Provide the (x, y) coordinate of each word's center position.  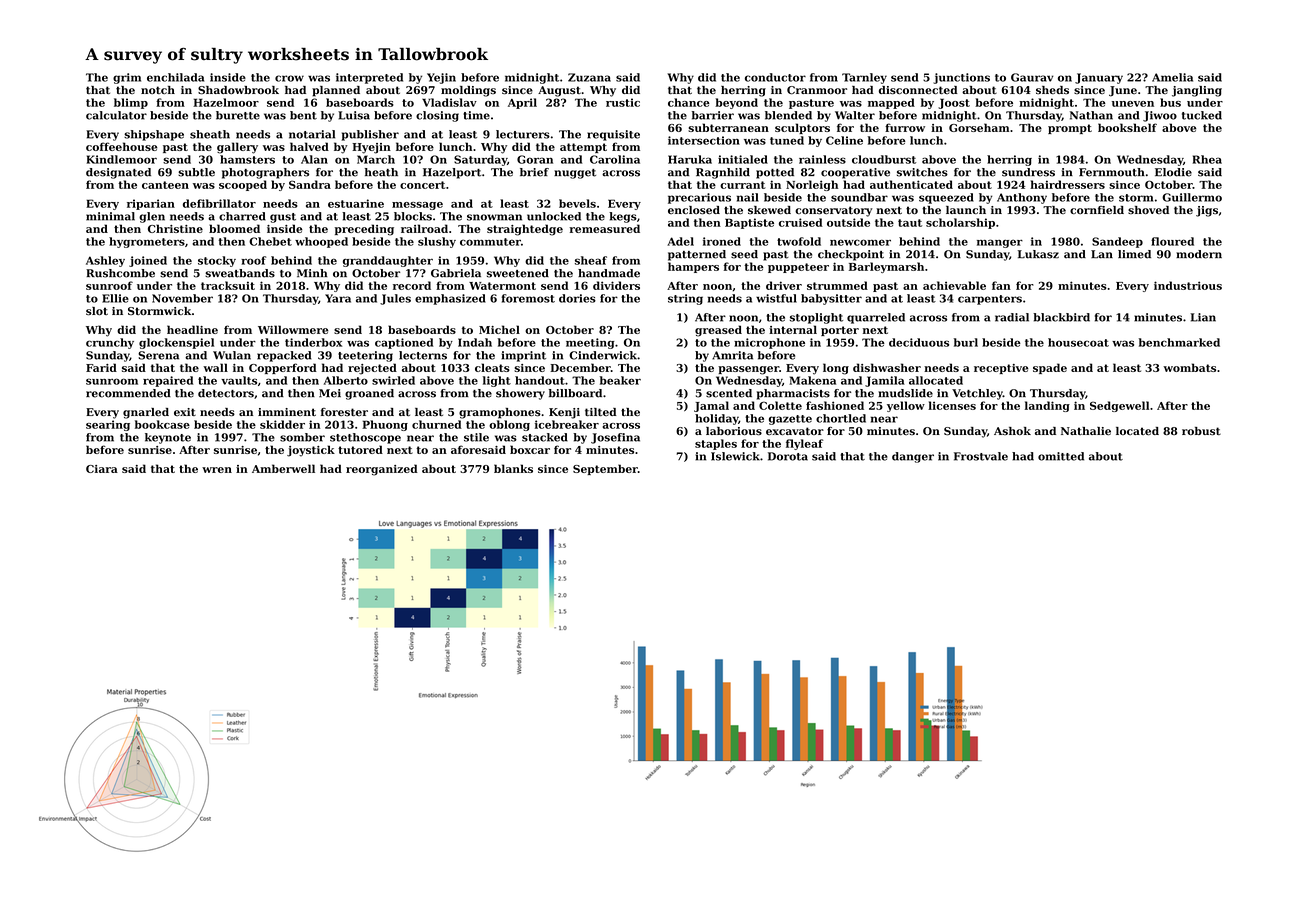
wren (217, 470)
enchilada (175, 77)
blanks (513, 468)
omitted (1061, 456)
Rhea (1207, 159)
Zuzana (589, 77)
